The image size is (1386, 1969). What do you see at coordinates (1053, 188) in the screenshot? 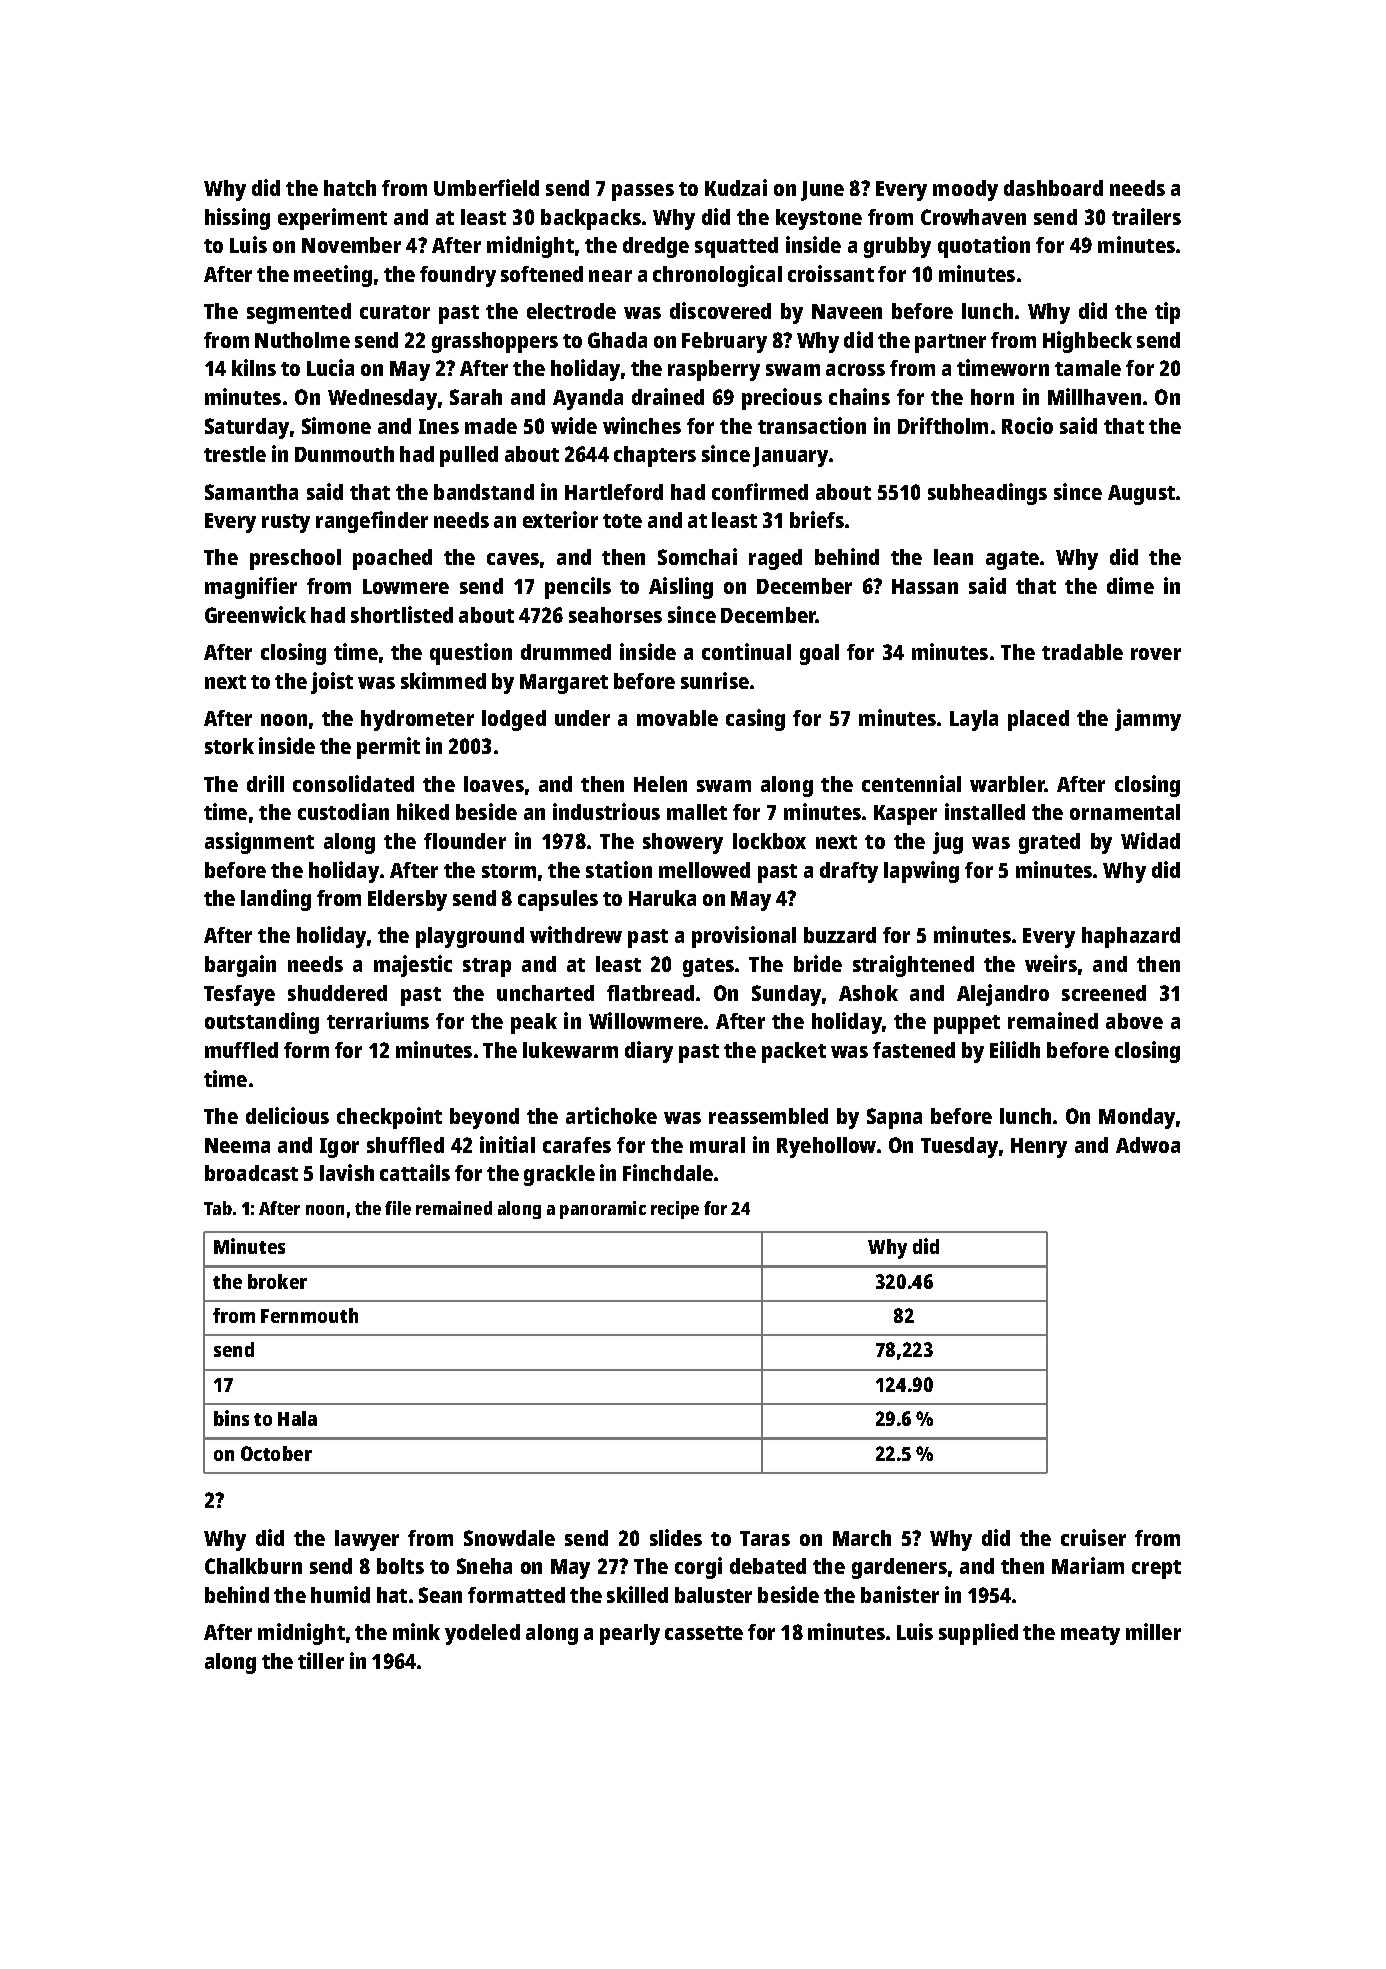
I see `dashboard` at bounding box center [1053, 188].
